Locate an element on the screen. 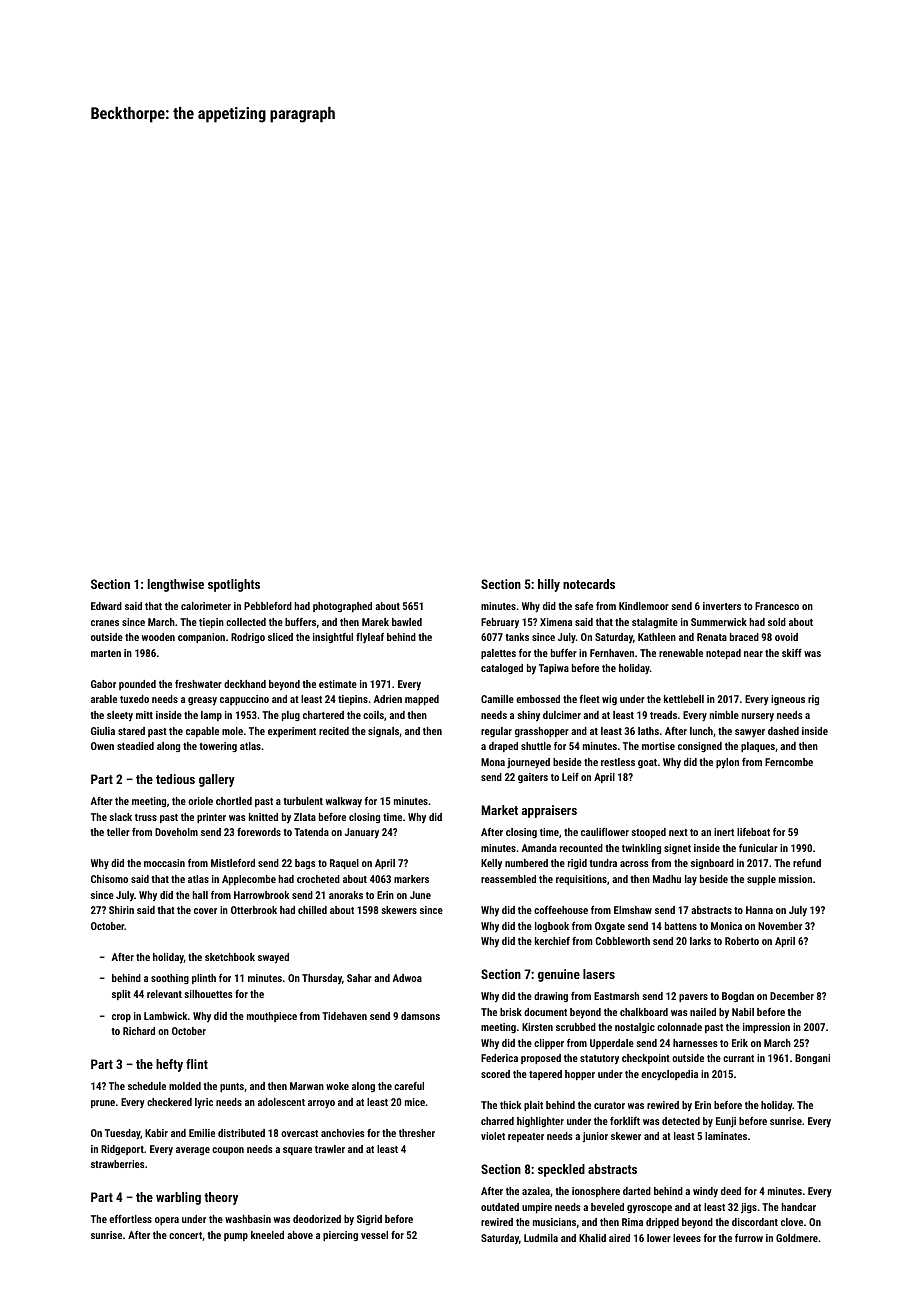  warbling is located at coordinates (178, 1198).
